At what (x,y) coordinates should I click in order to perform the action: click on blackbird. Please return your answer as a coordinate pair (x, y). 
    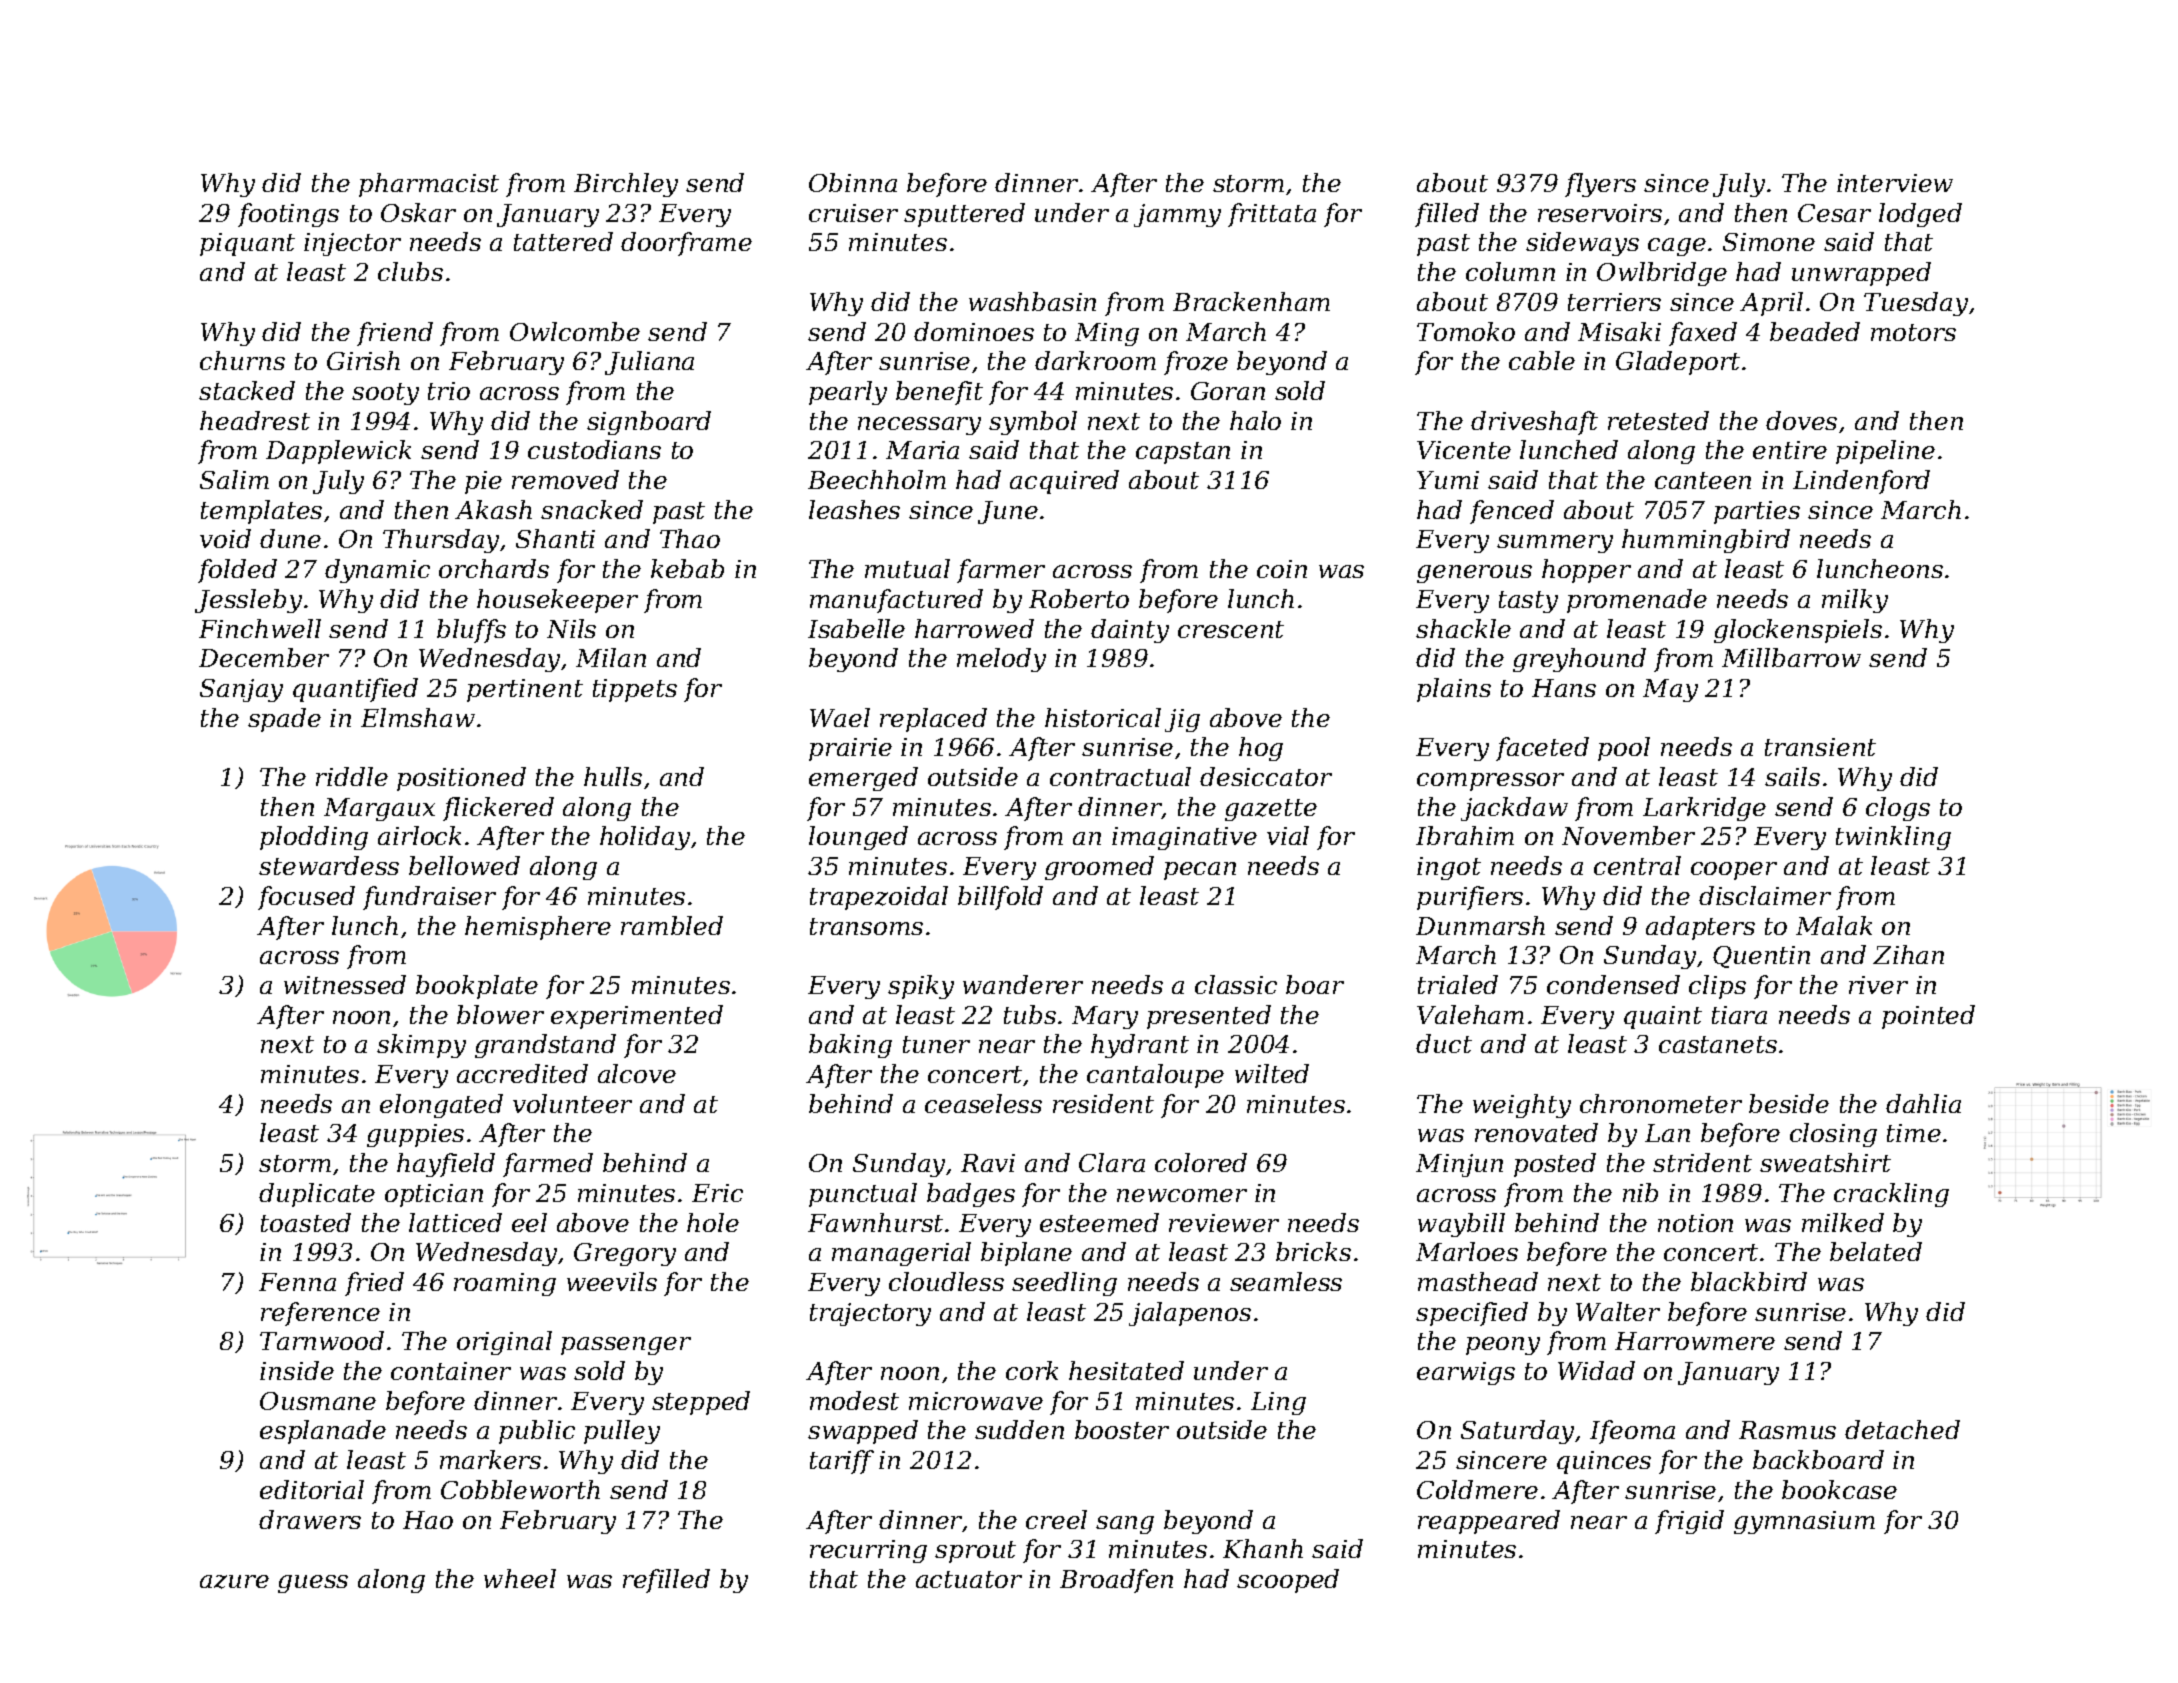
    Looking at the image, I should click on (1749, 1281).
